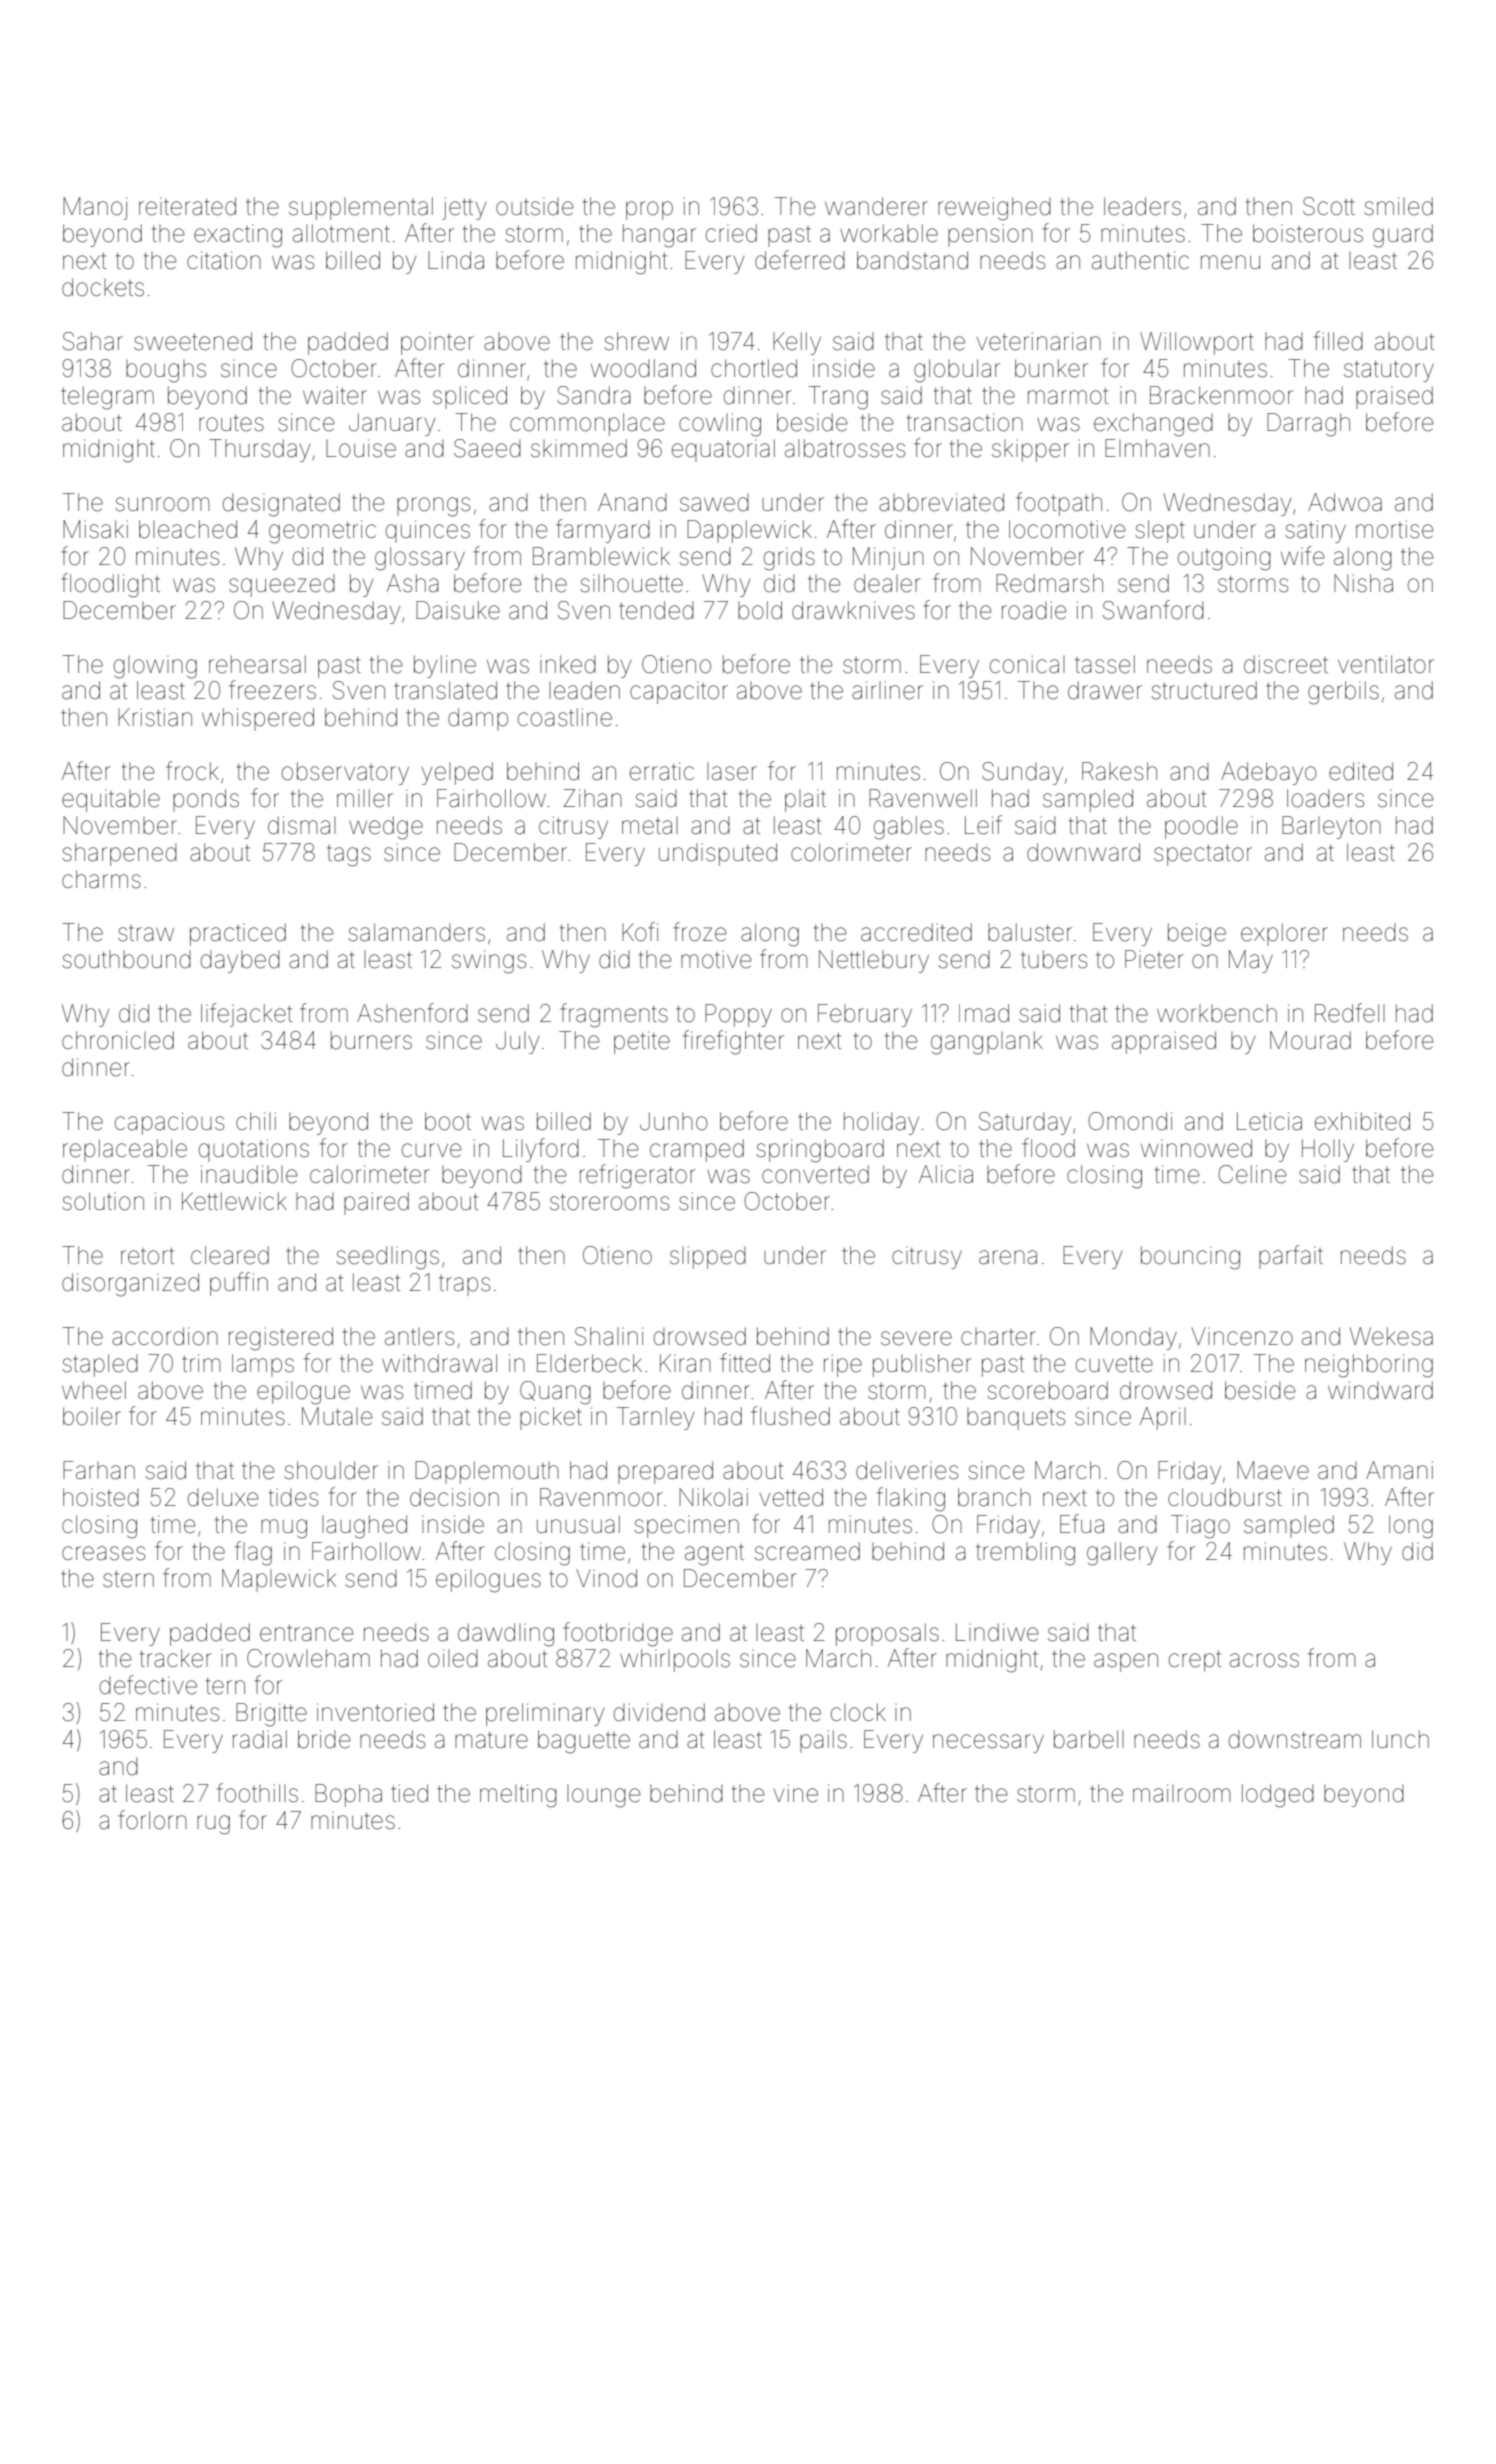 The height and width of the screenshot is (2464, 1496). I want to click on forlorn, so click(152, 1820).
